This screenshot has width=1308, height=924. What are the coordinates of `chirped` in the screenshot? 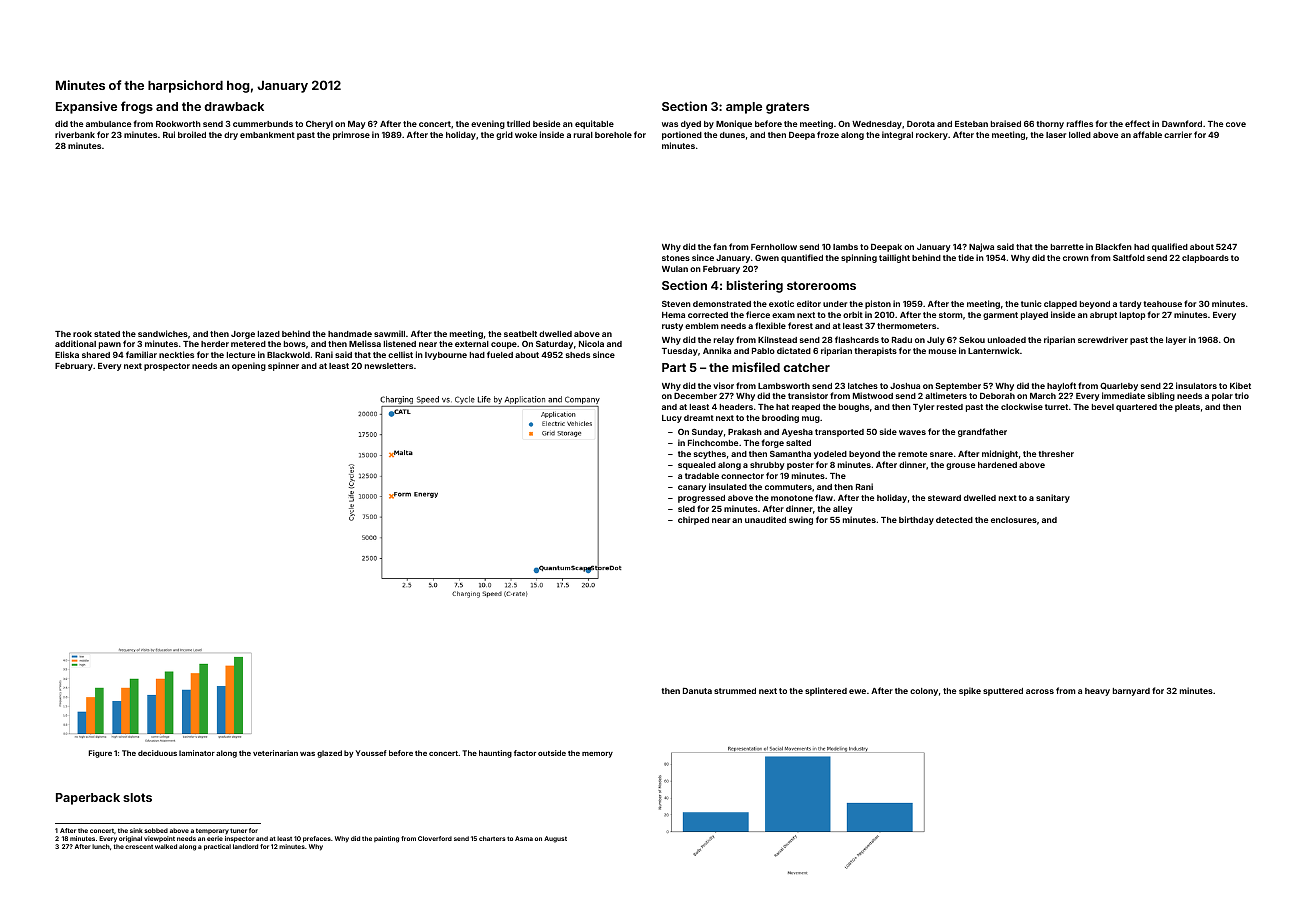 It's located at (693, 520).
